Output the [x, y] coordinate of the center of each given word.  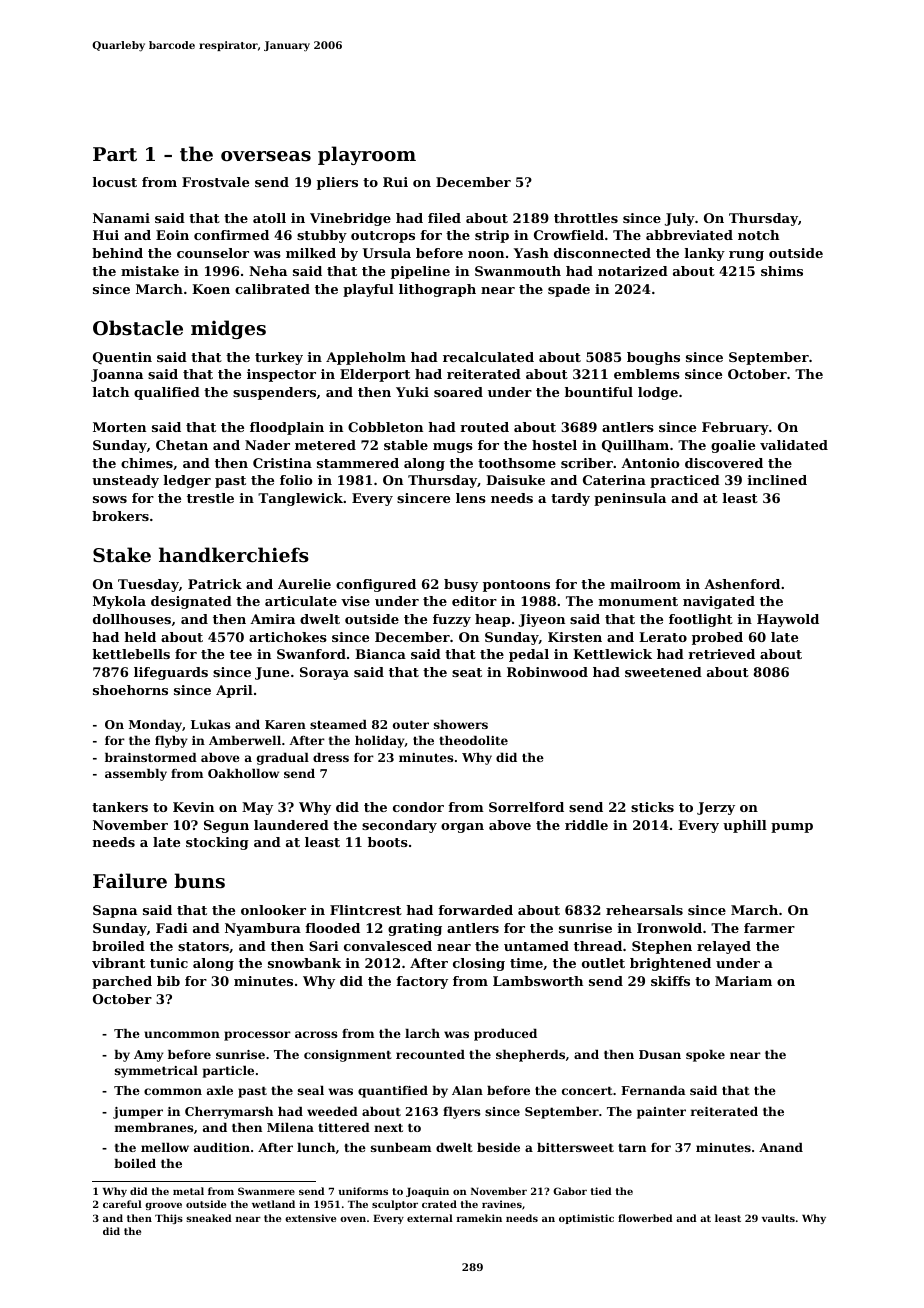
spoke [705, 1056]
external [430, 1218]
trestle [210, 498]
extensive [310, 1218]
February [735, 428]
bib [168, 981]
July [680, 219]
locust [115, 182]
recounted [430, 1054]
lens [471, 498]
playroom [367, 155]
